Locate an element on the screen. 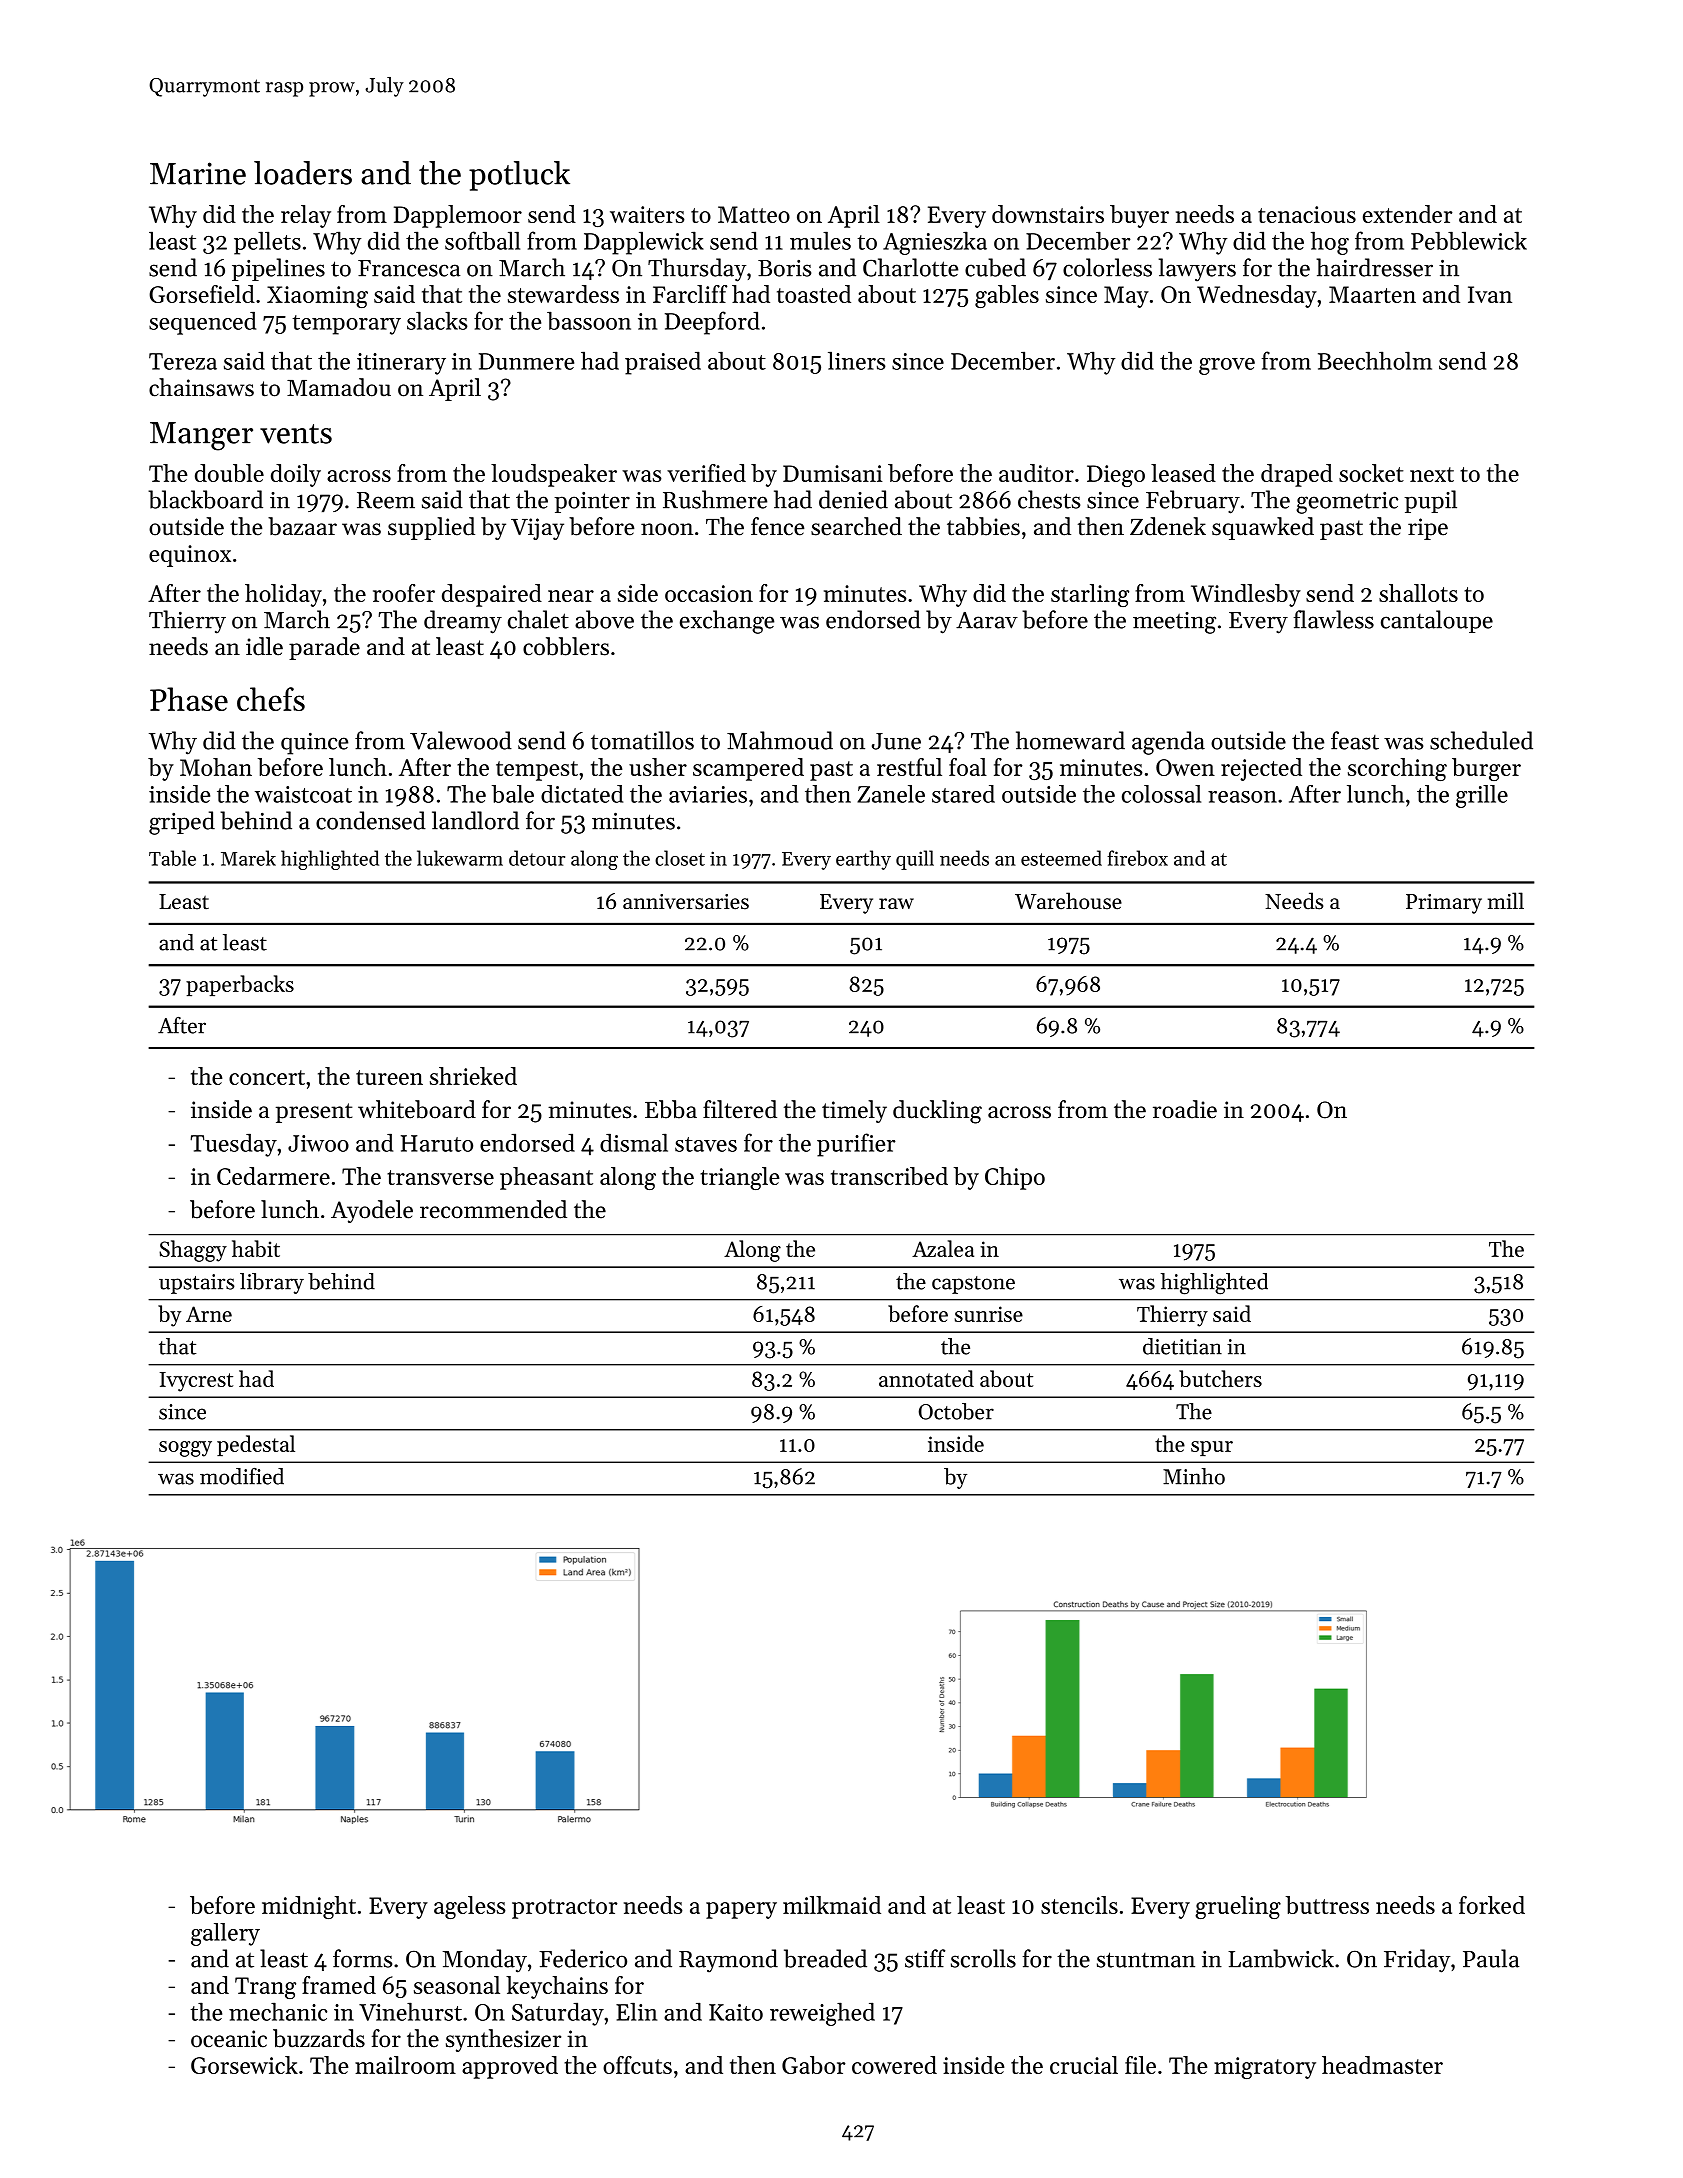  waiters is located at coordinates (647, 214).
